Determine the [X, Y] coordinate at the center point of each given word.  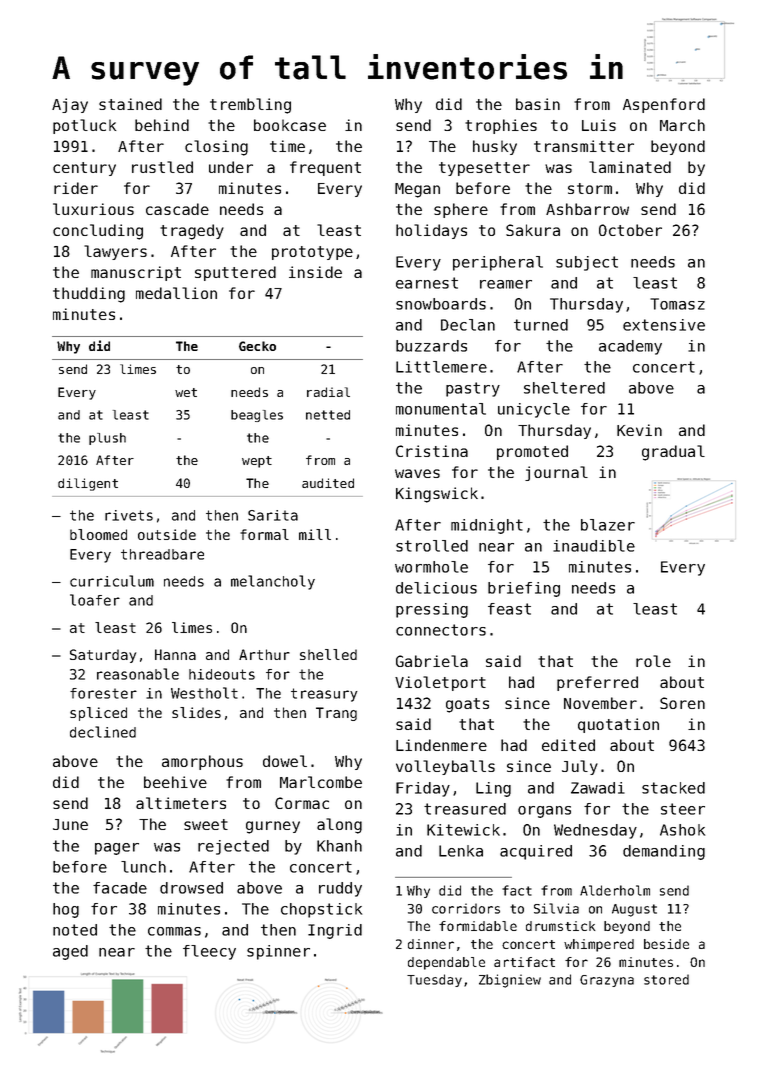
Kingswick [437, 495]
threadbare [162, 554]
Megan [417, 190]
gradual [673, 453]
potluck [84, 126]
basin [538, 104]
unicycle [534, 410]
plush [107, 439]
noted [75, 930]
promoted [532, 452]
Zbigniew [510, 981]
